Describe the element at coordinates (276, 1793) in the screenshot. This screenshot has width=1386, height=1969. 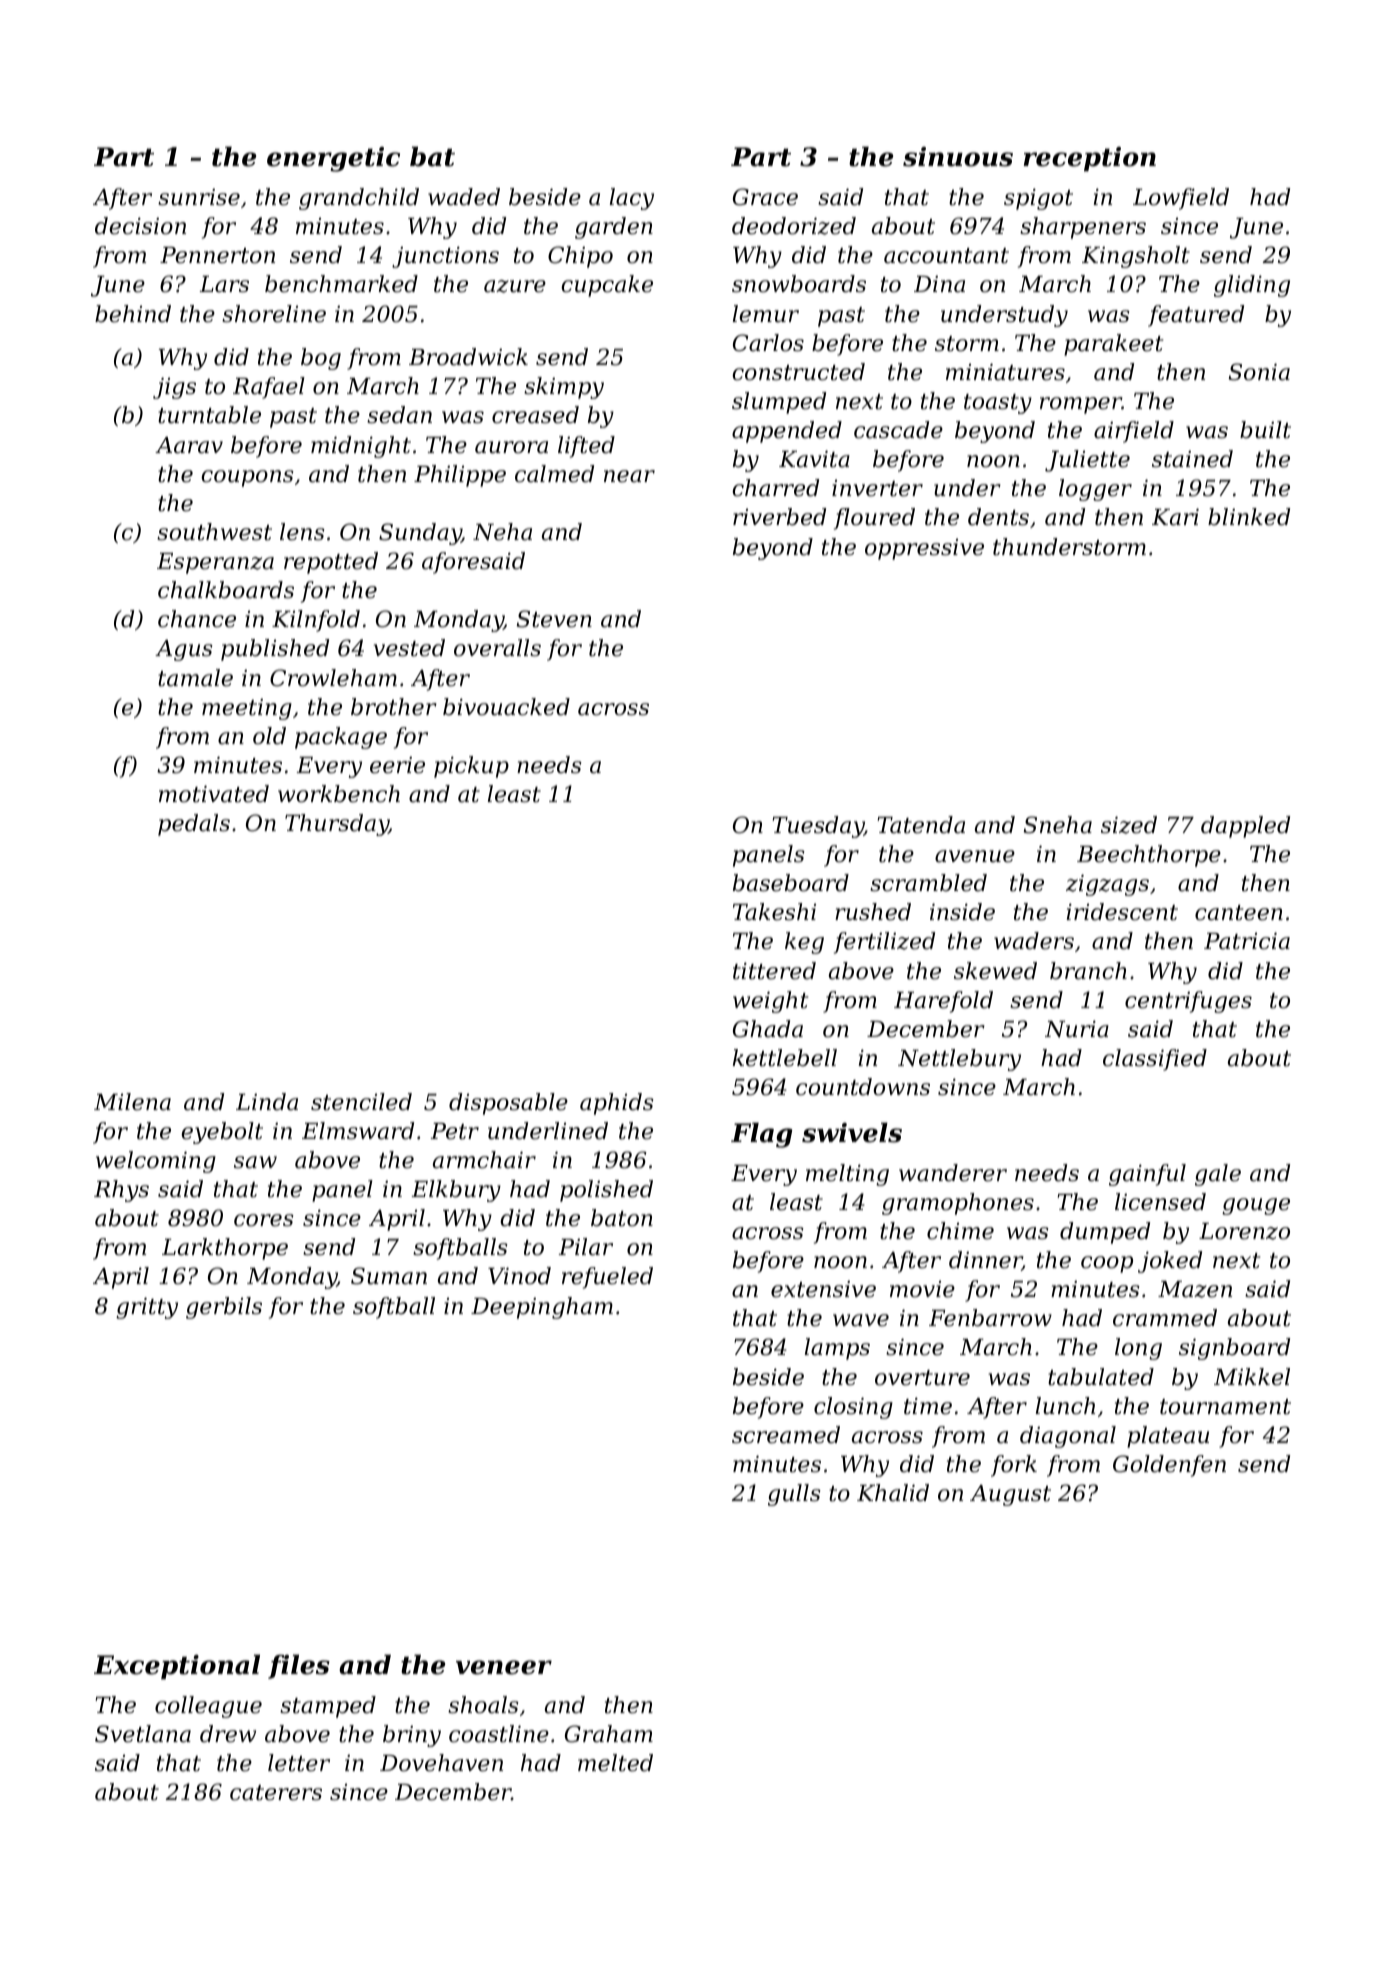
I see `caterers` at that location.
